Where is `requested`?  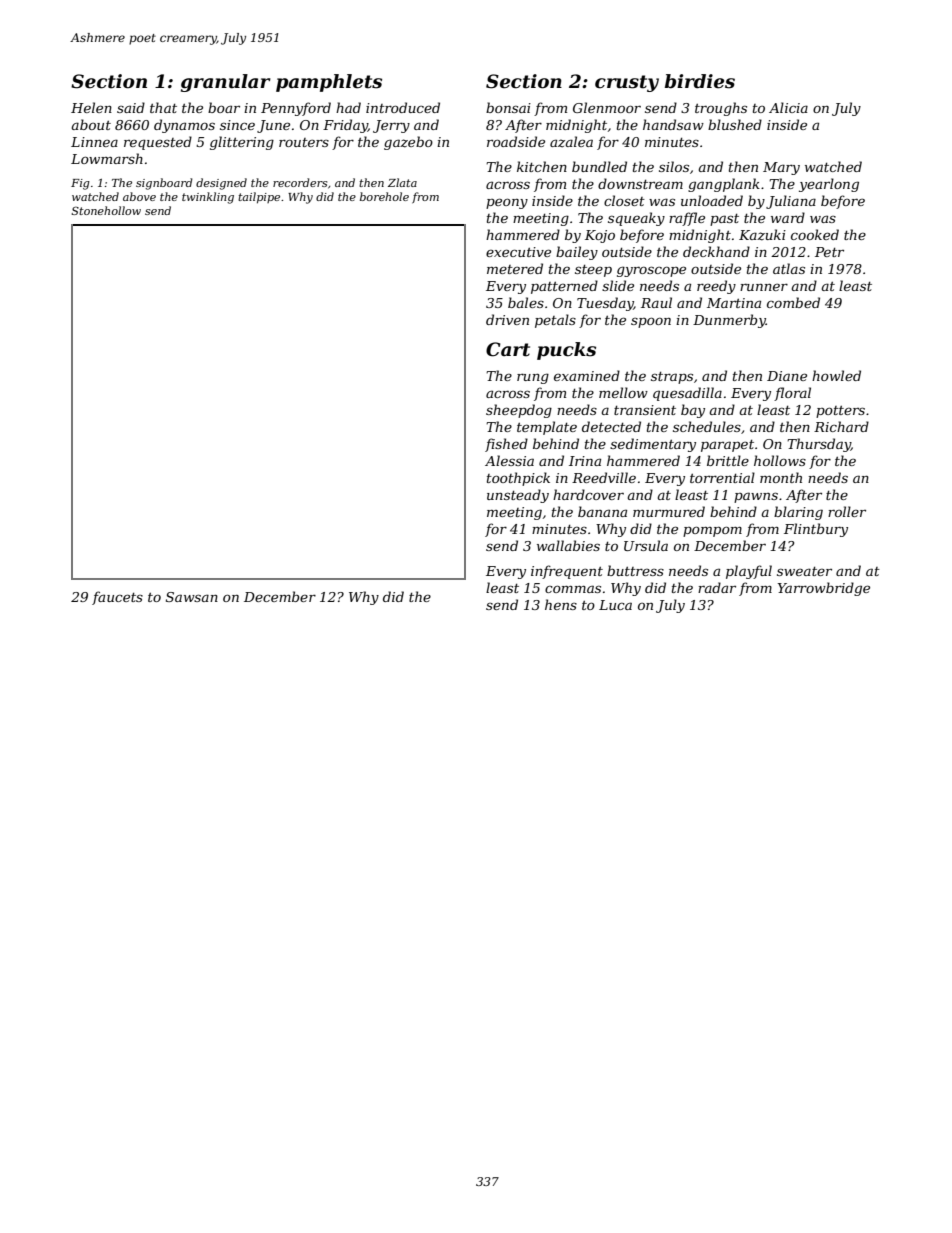
requested is located at coordinates (158, 143).
